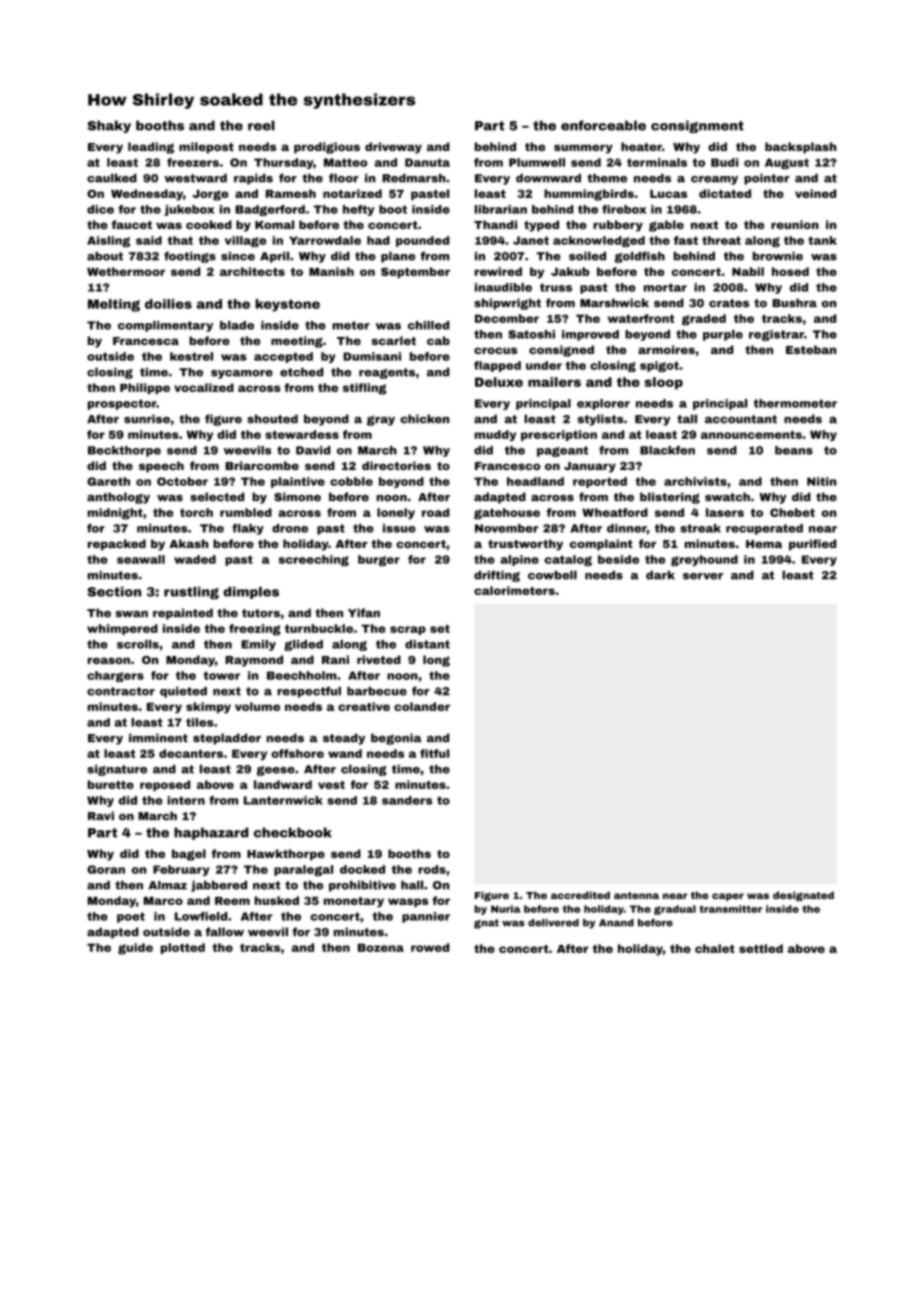 This document has height=1308, width=924. I want to click on accredited, so click(580, 895).
